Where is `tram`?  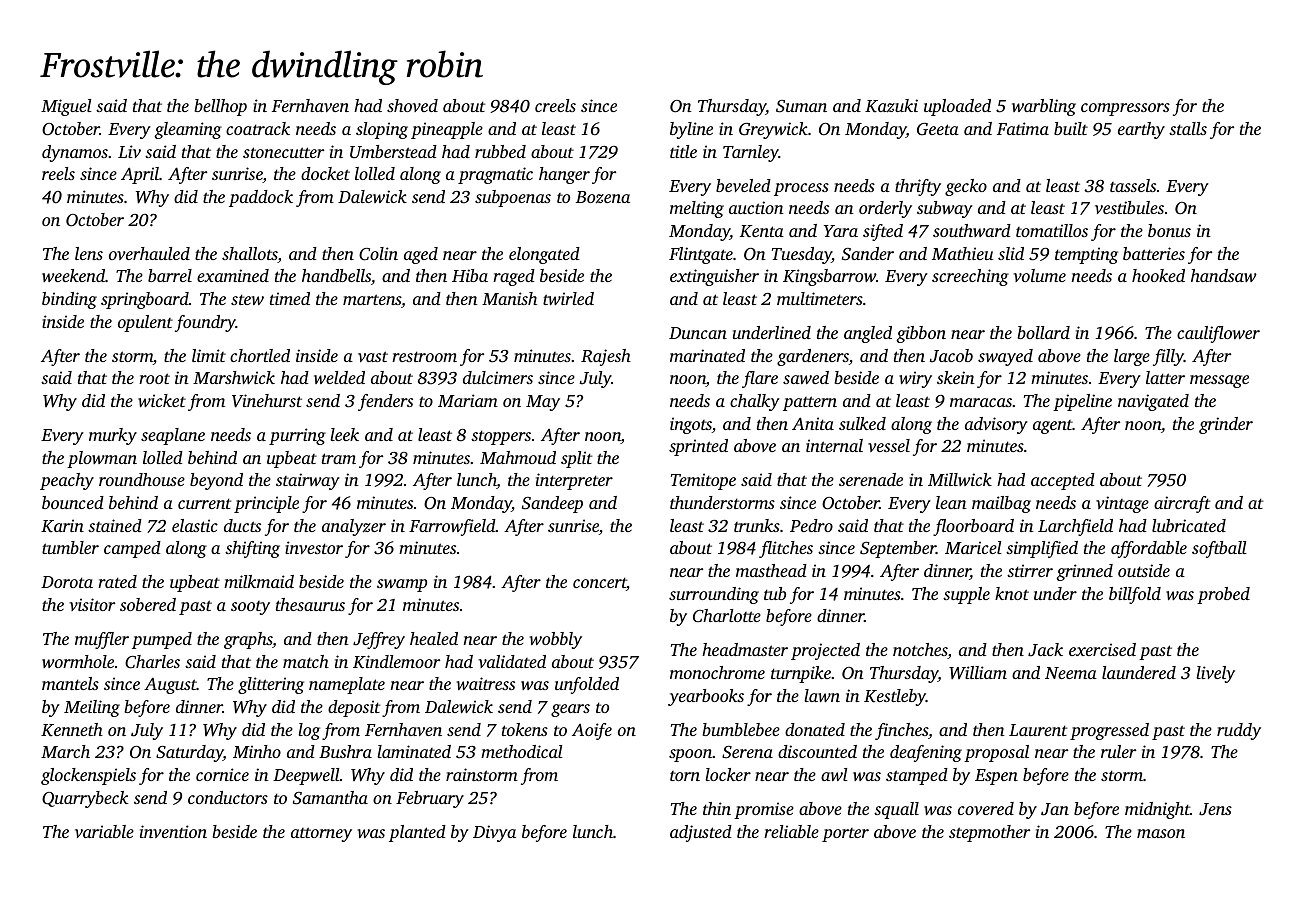 tram is located at coordinates (339, 458).
